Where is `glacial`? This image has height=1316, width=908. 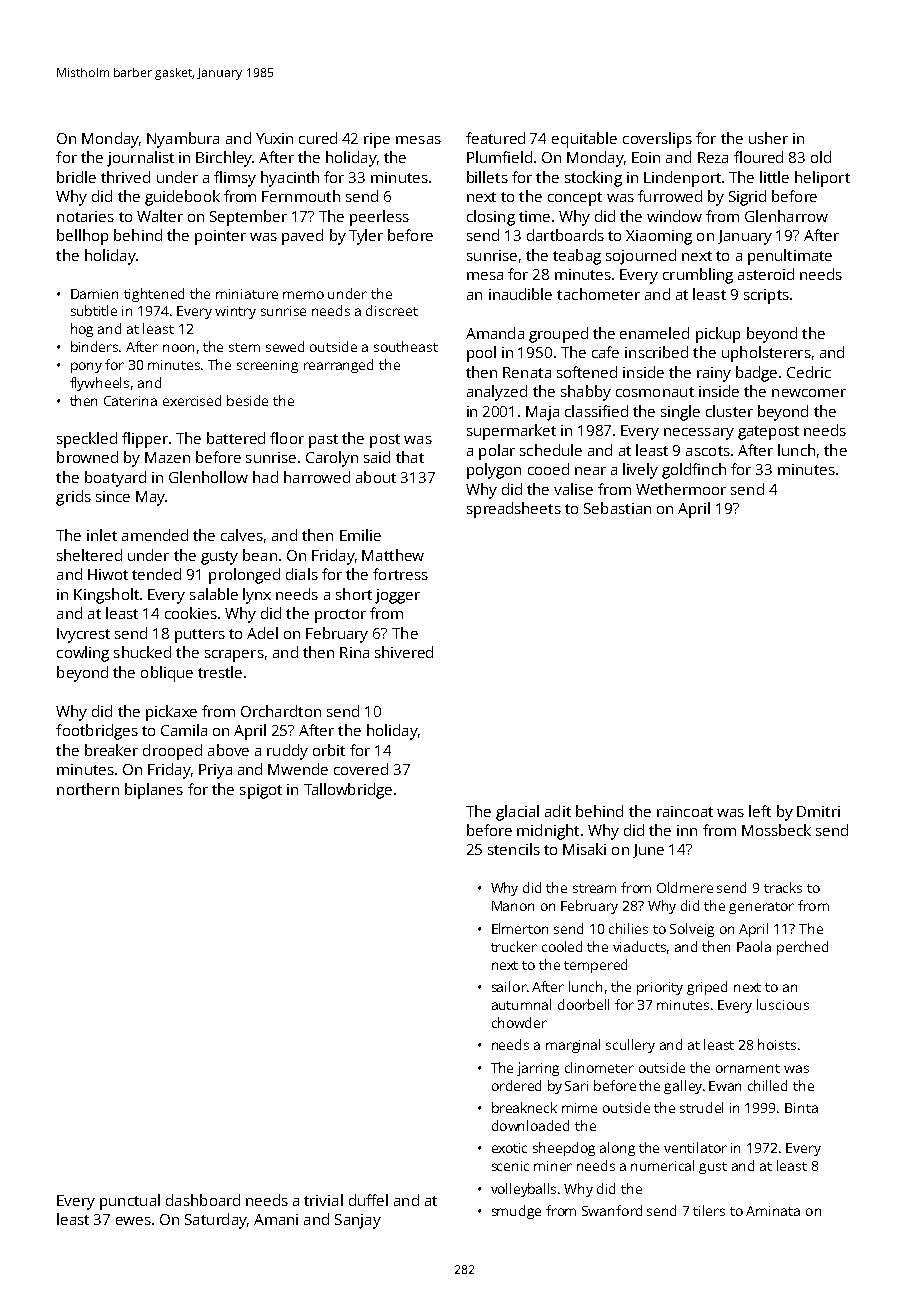
glacial is located at coordinates (517, 813).
